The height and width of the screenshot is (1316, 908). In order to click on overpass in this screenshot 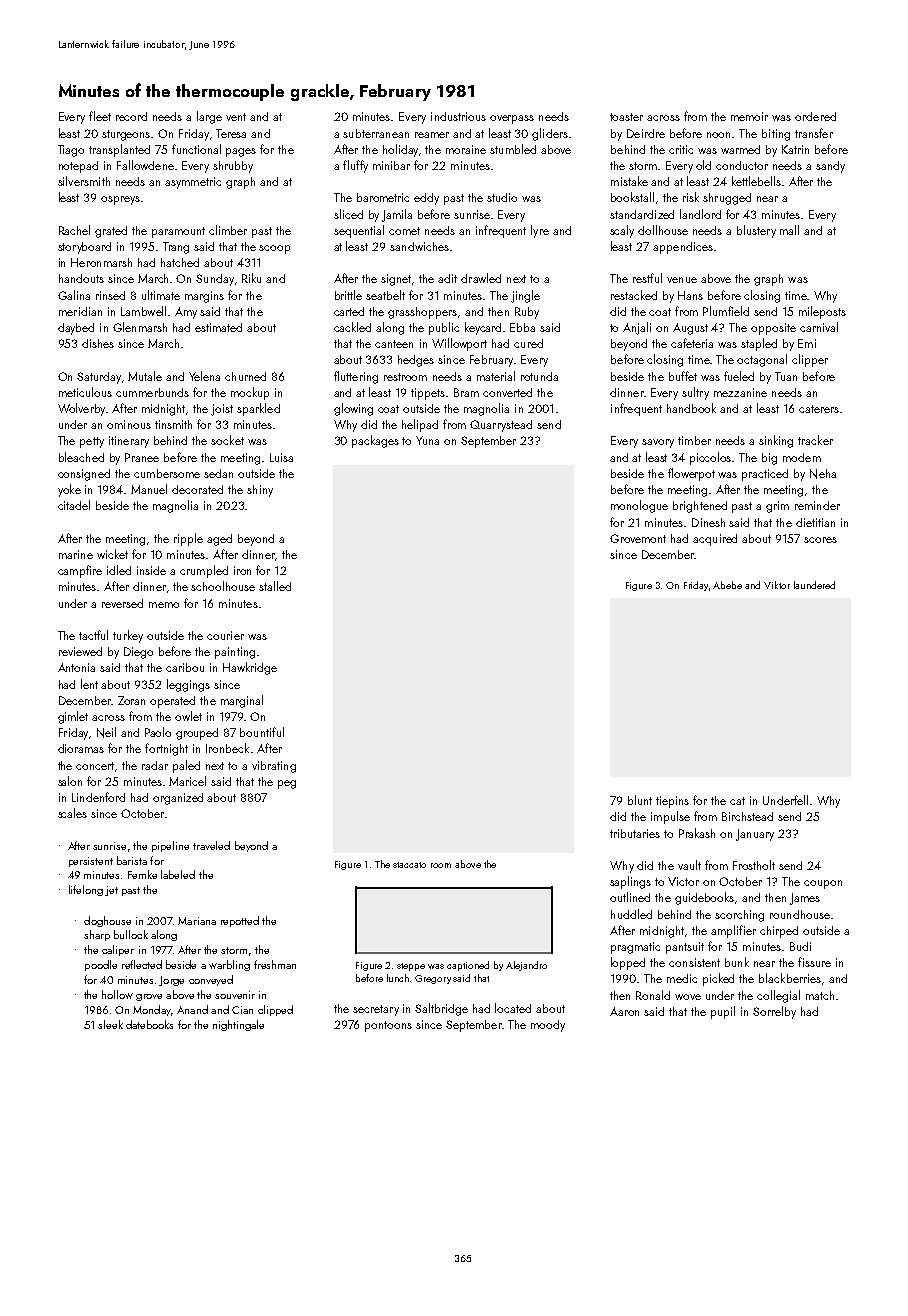, I will do `click(512, 119)`.
